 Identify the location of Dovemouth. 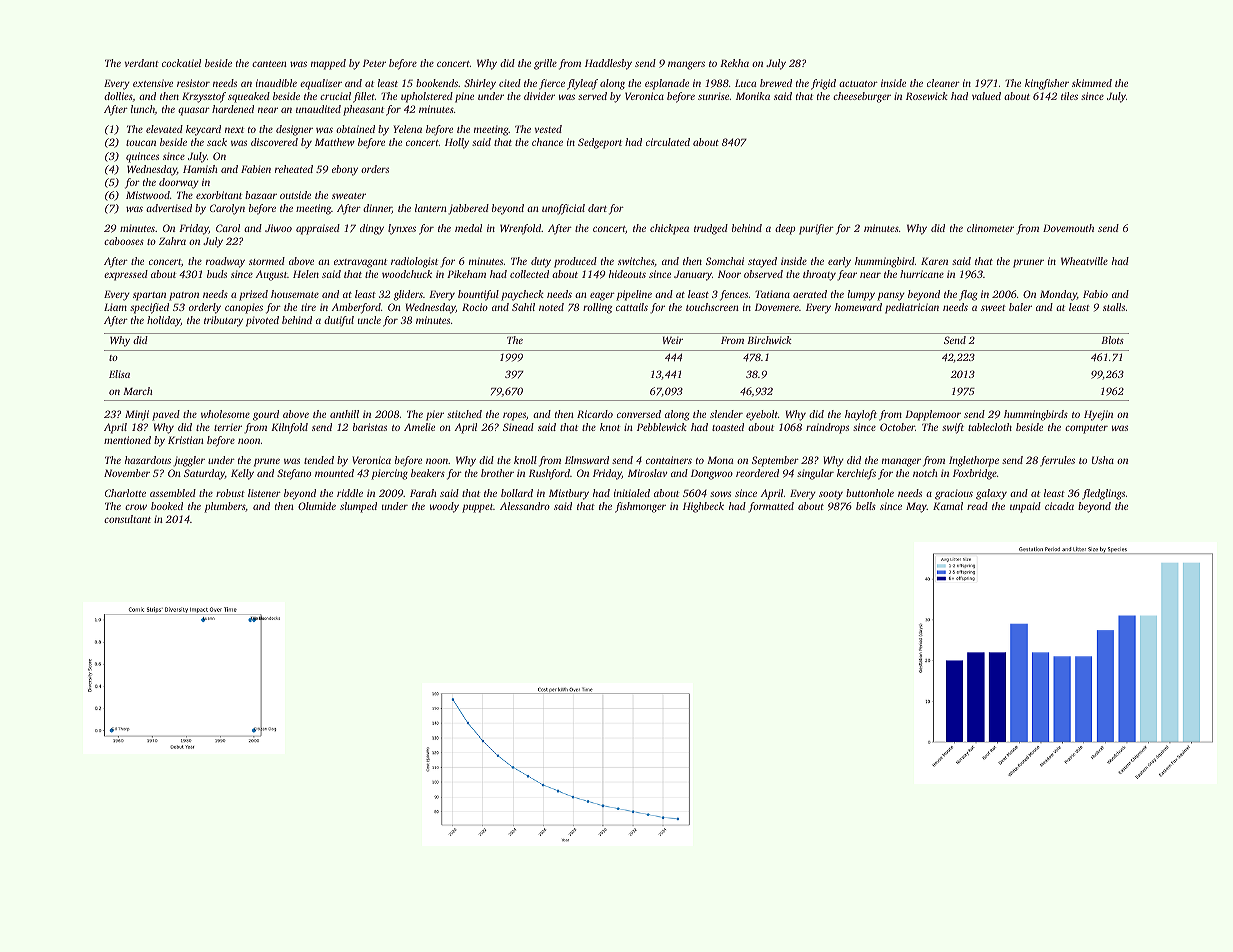
(1068, 228).
